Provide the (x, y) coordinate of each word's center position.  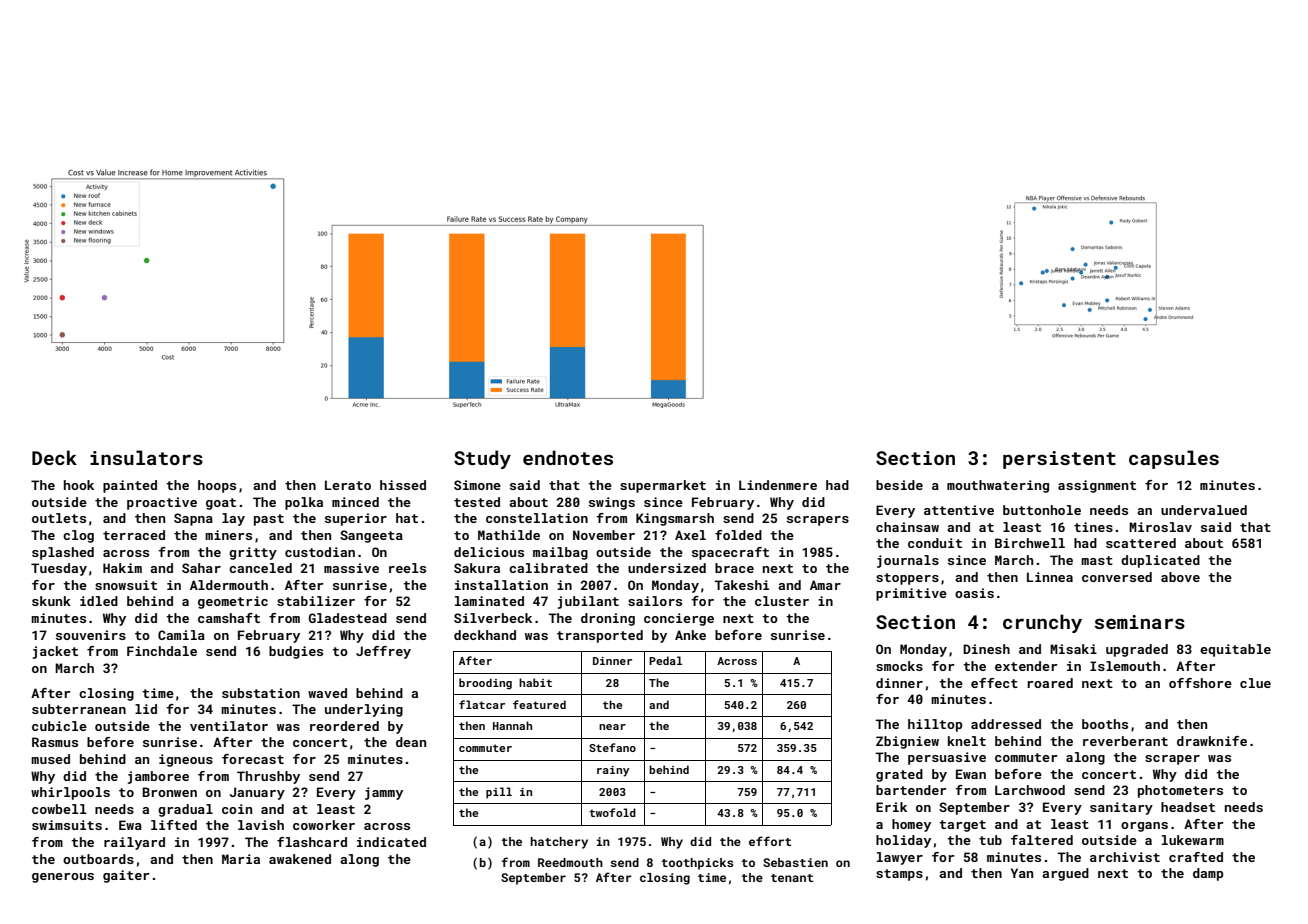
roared (1050, 683)
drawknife (1212, 741)
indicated (391, 842)
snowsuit (126, 585)
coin (237, 809)
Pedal (665, 660)
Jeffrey (383, 652)
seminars (1140, 622)
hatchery (559, 843)
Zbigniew (907, 742)
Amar (825, 585)
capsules (1174, 459)
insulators (146, 457)
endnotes (568, 457)
